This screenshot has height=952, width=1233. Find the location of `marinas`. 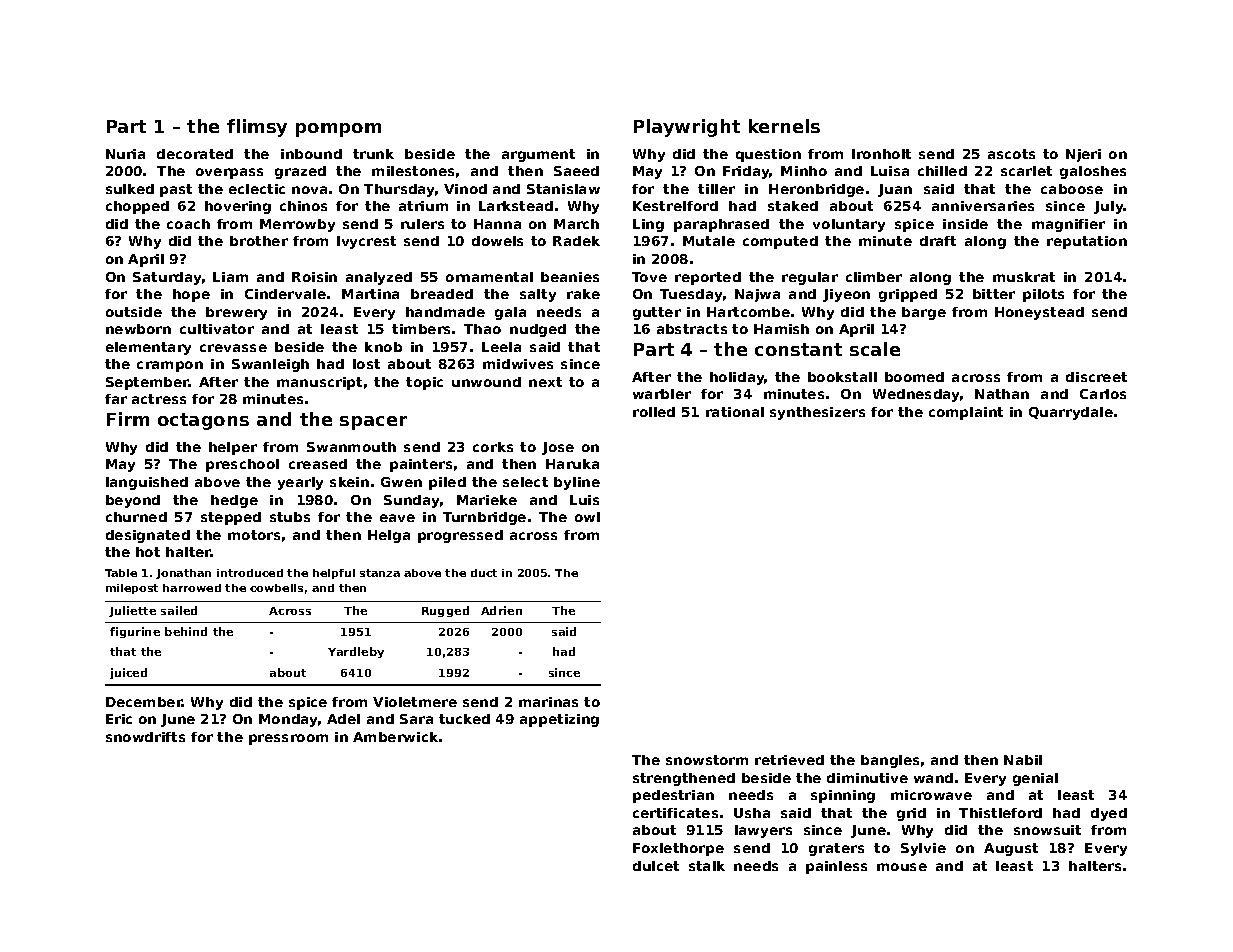

marinas is located at coordinates (548, 702).
